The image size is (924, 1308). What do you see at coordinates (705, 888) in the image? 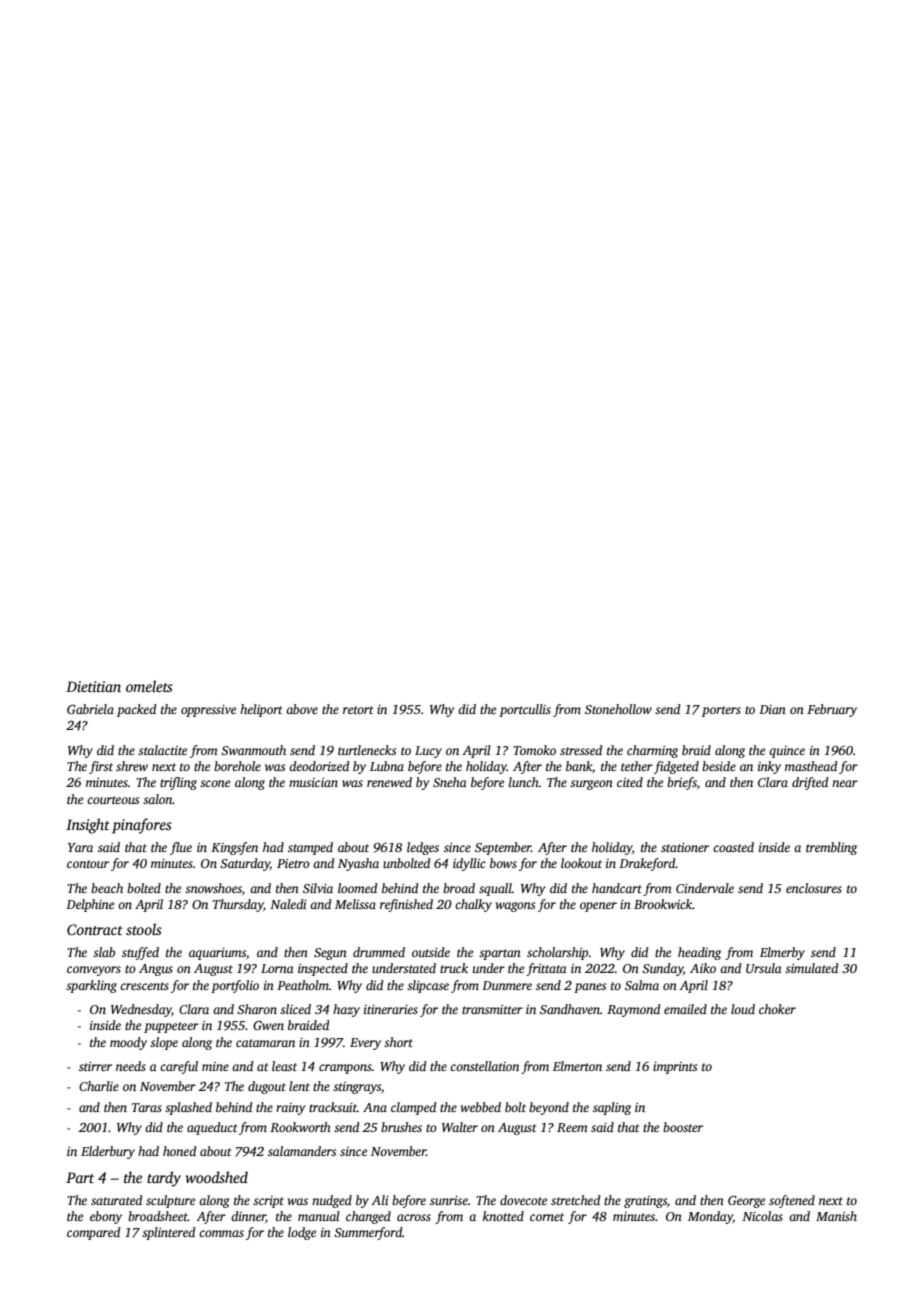
I see `Cindervale` at bounding box center [705, 888].
